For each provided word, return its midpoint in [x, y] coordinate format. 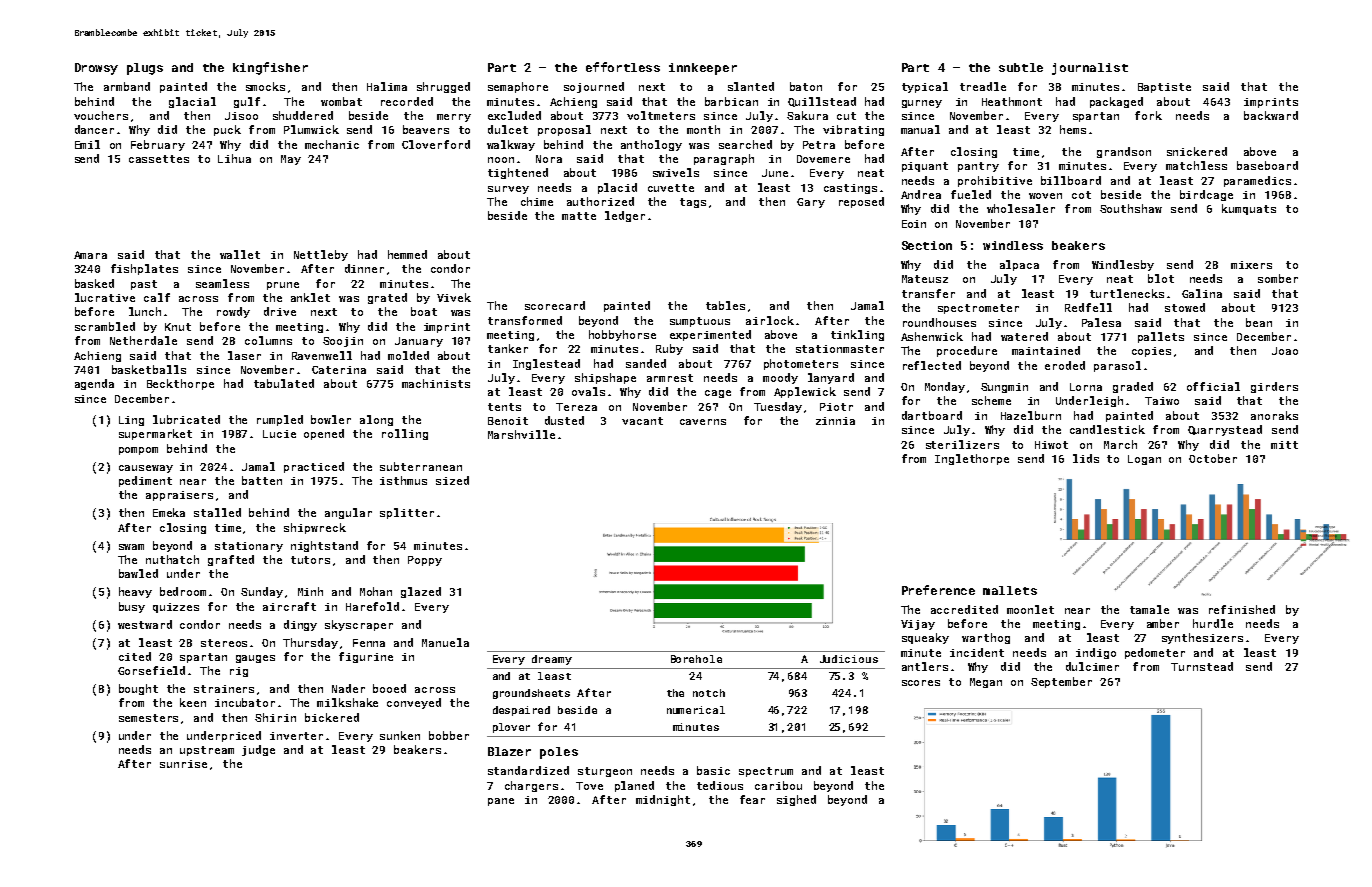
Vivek [454, 297]
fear [752, 799]
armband [127, 86]
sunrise [183, 764]
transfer [928, 293]
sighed [796, 800]
